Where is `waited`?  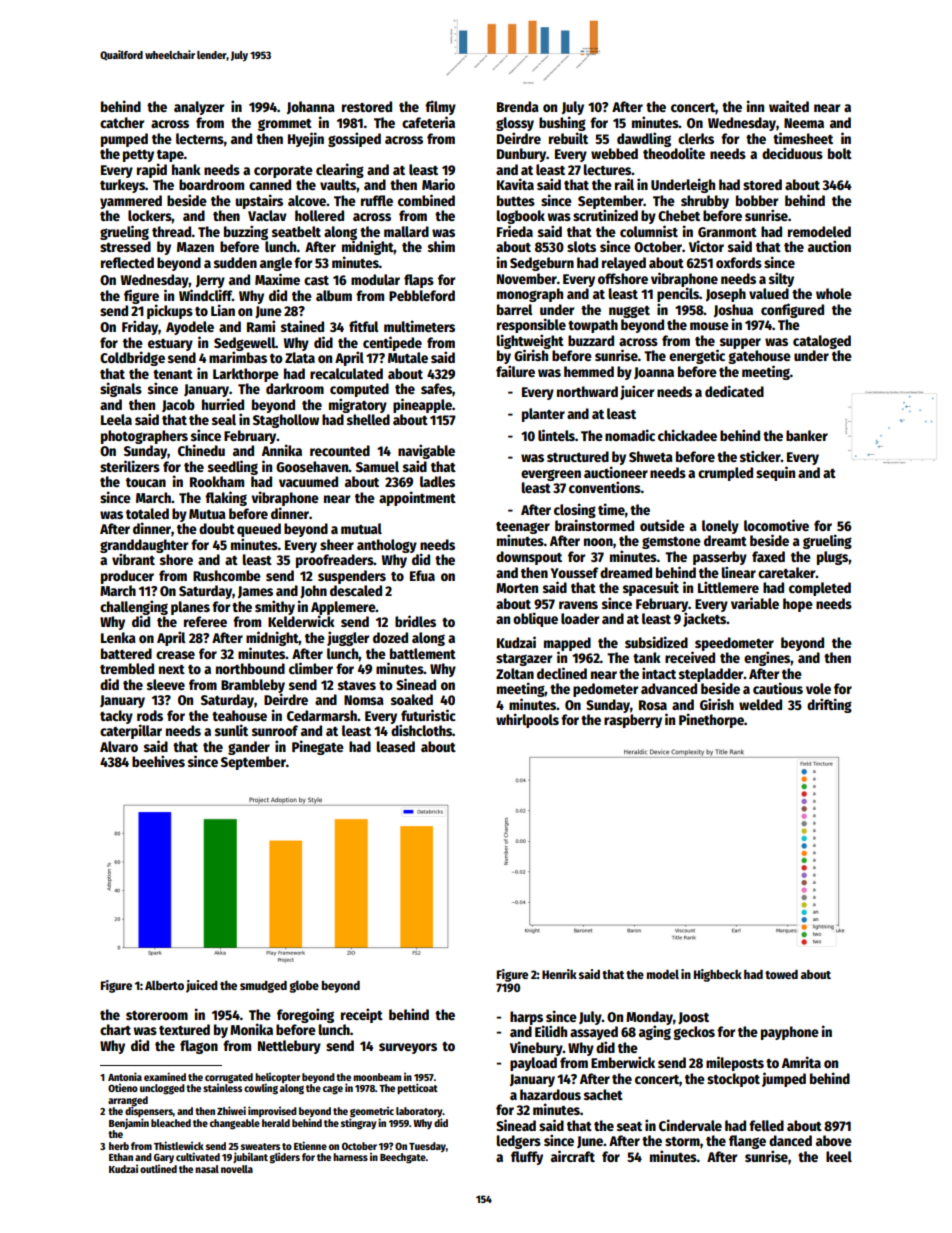 waited is located at coordinates (789, 106).
